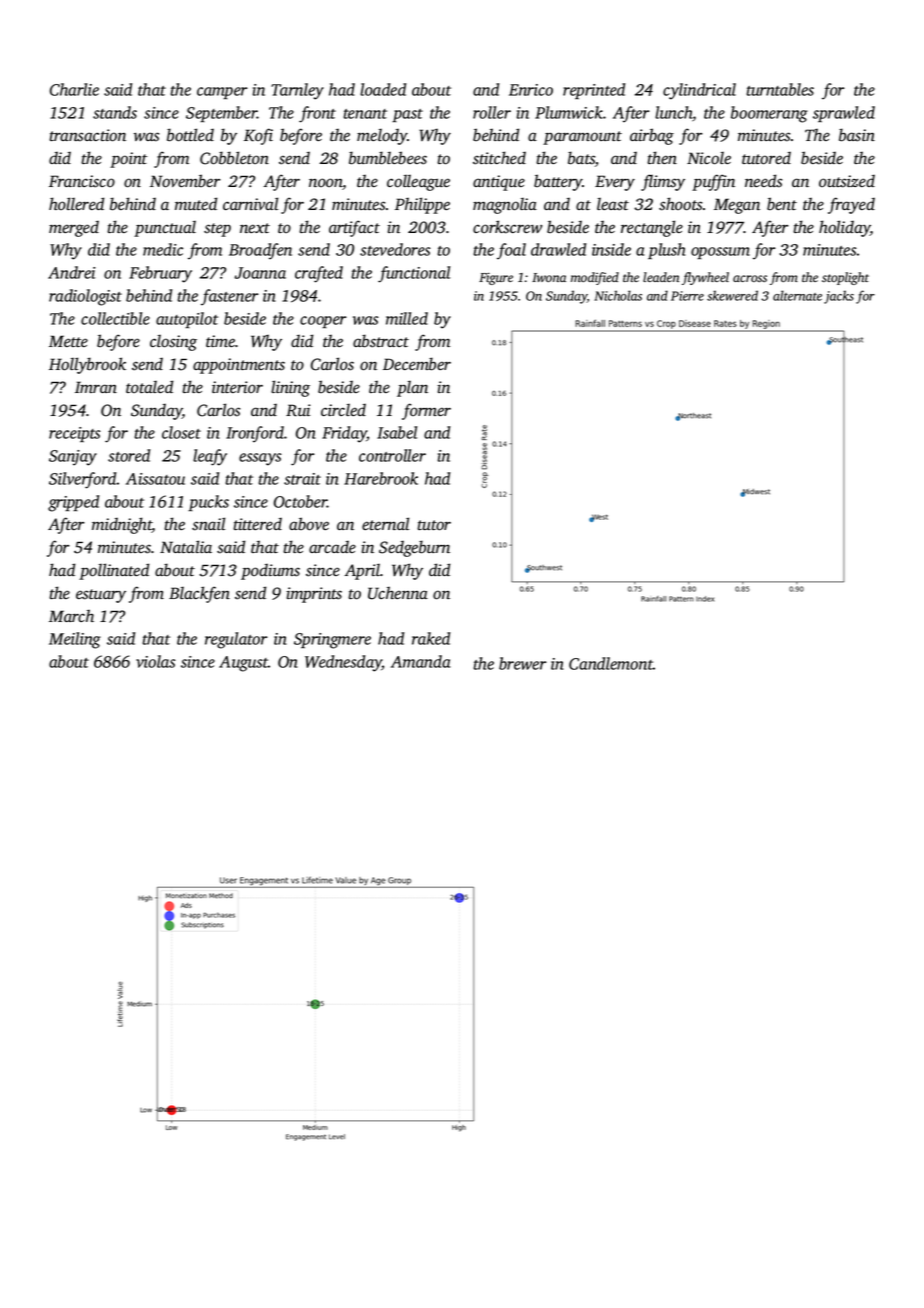  What do you see at coordinates (385, 523) in the document?
I see `eternal` at bounding box center [385, 523].
